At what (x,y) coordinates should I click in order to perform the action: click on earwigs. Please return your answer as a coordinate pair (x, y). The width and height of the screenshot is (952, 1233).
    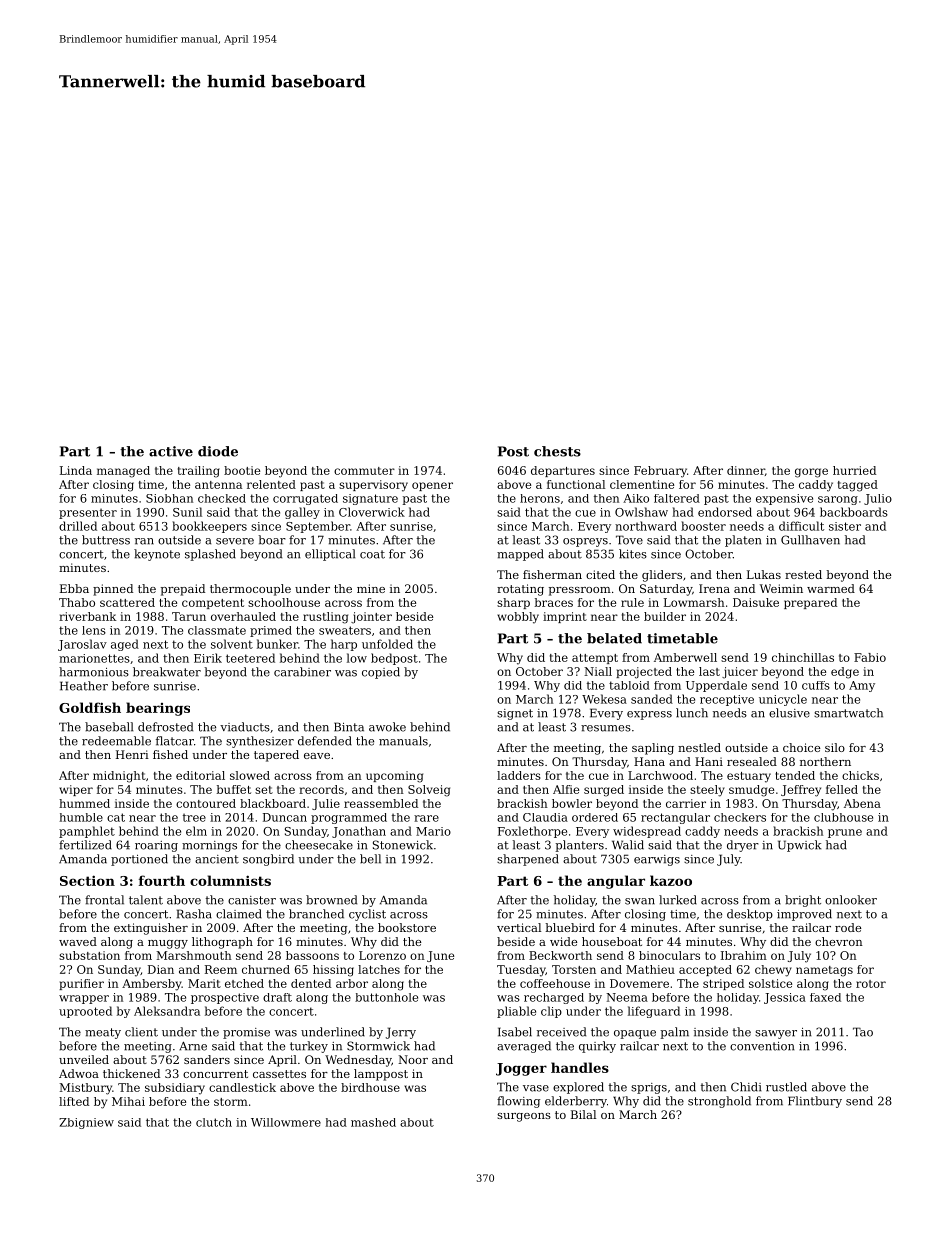
    Looking at the image, I should click on (657, 860).
